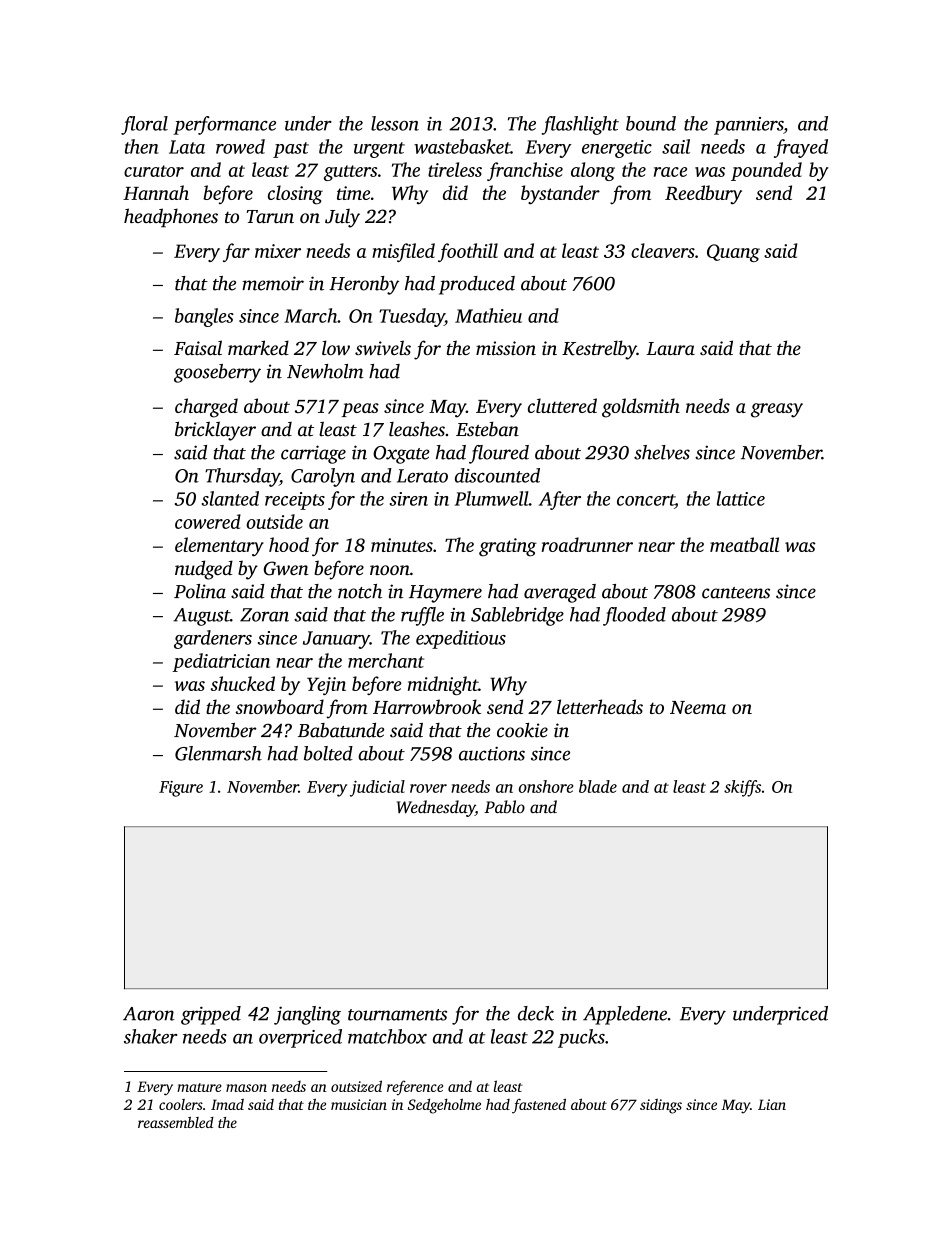 This screenshot has width=952, height=1233. What do you see at coordinates (462, 146) in the screenshot?
I see `wastebasket` at bounding box center [462, 146].
